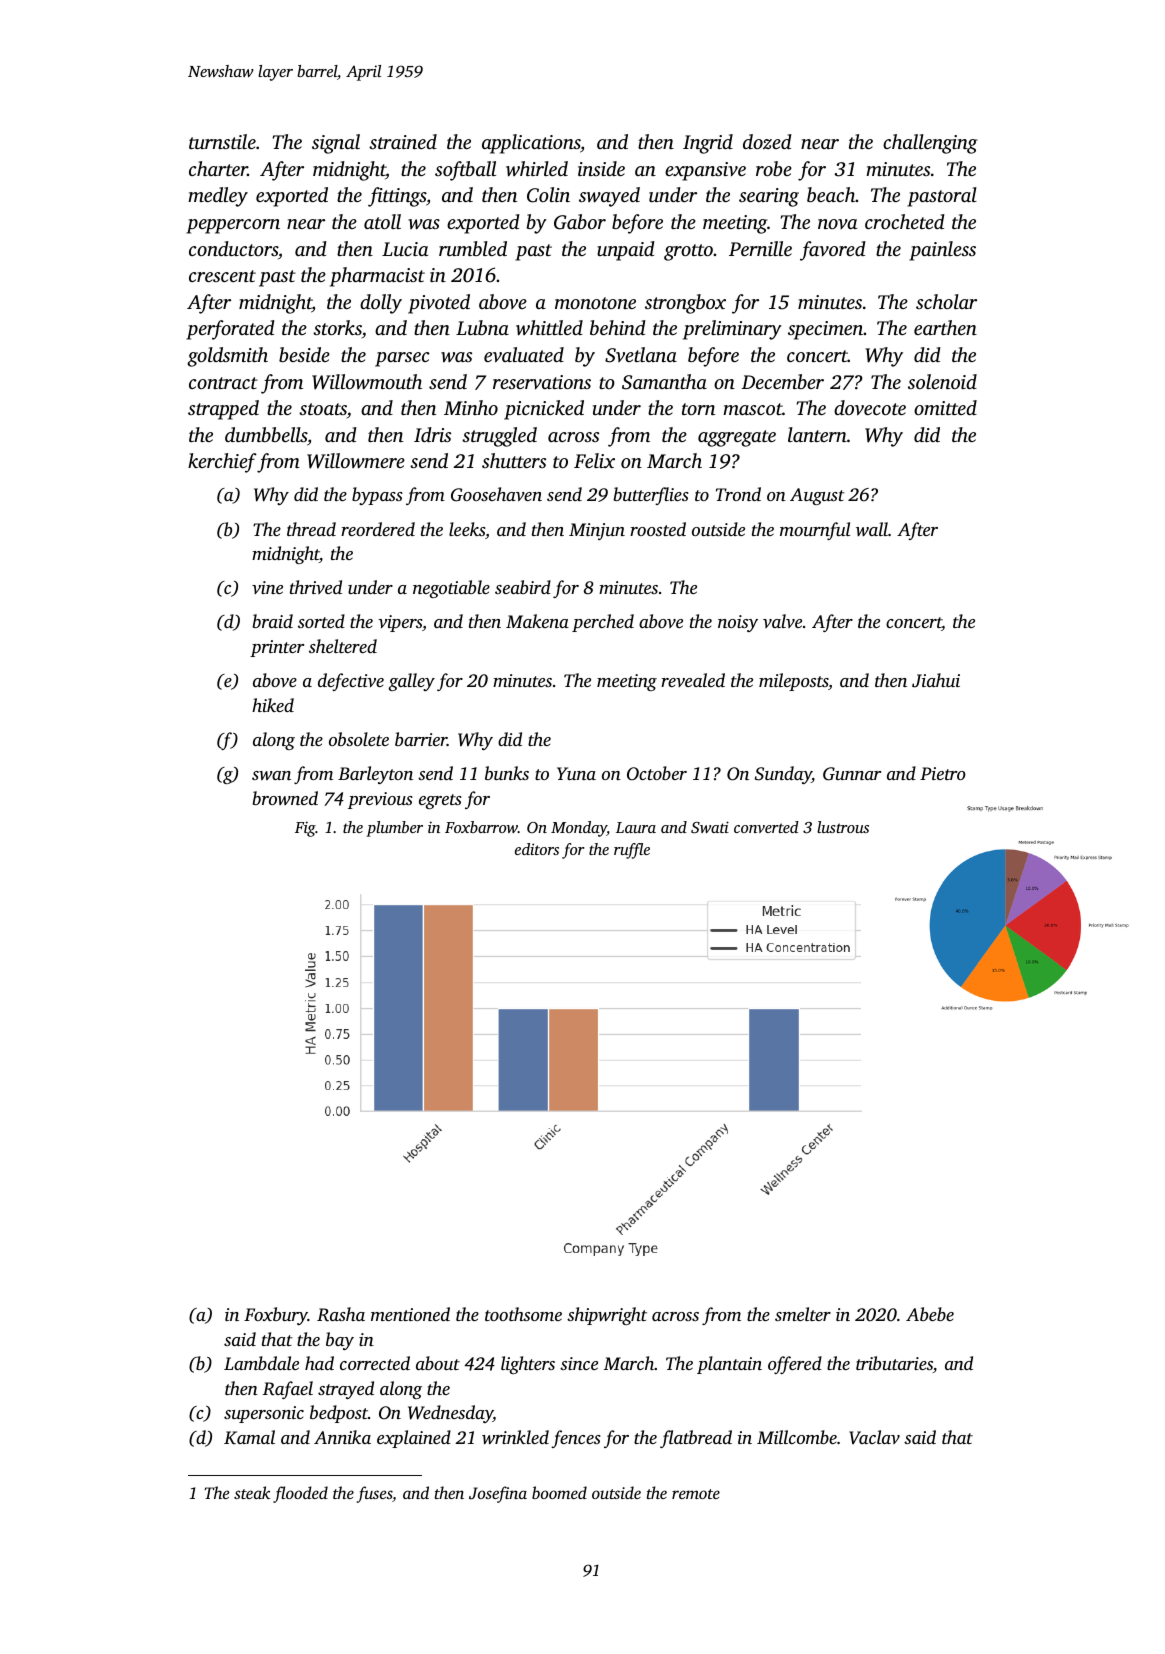 This screenshot has width=1165, height=1654. What do you see at coordinates (696, 1494) in the screenshot?
I see `remote` at bounding box center [696, 1494].
